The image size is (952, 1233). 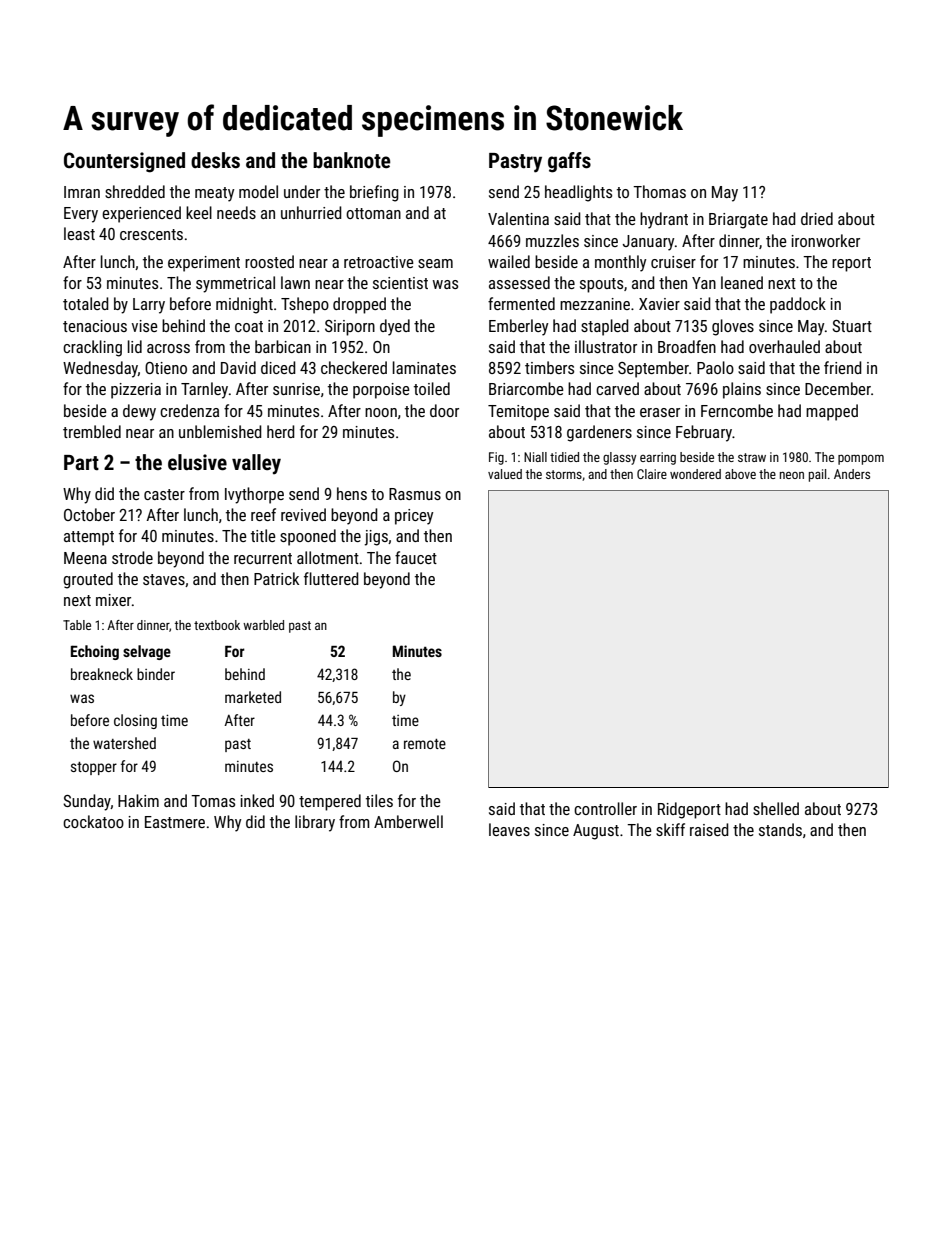 I want to click on trembled, so click(x=92, y=431).
